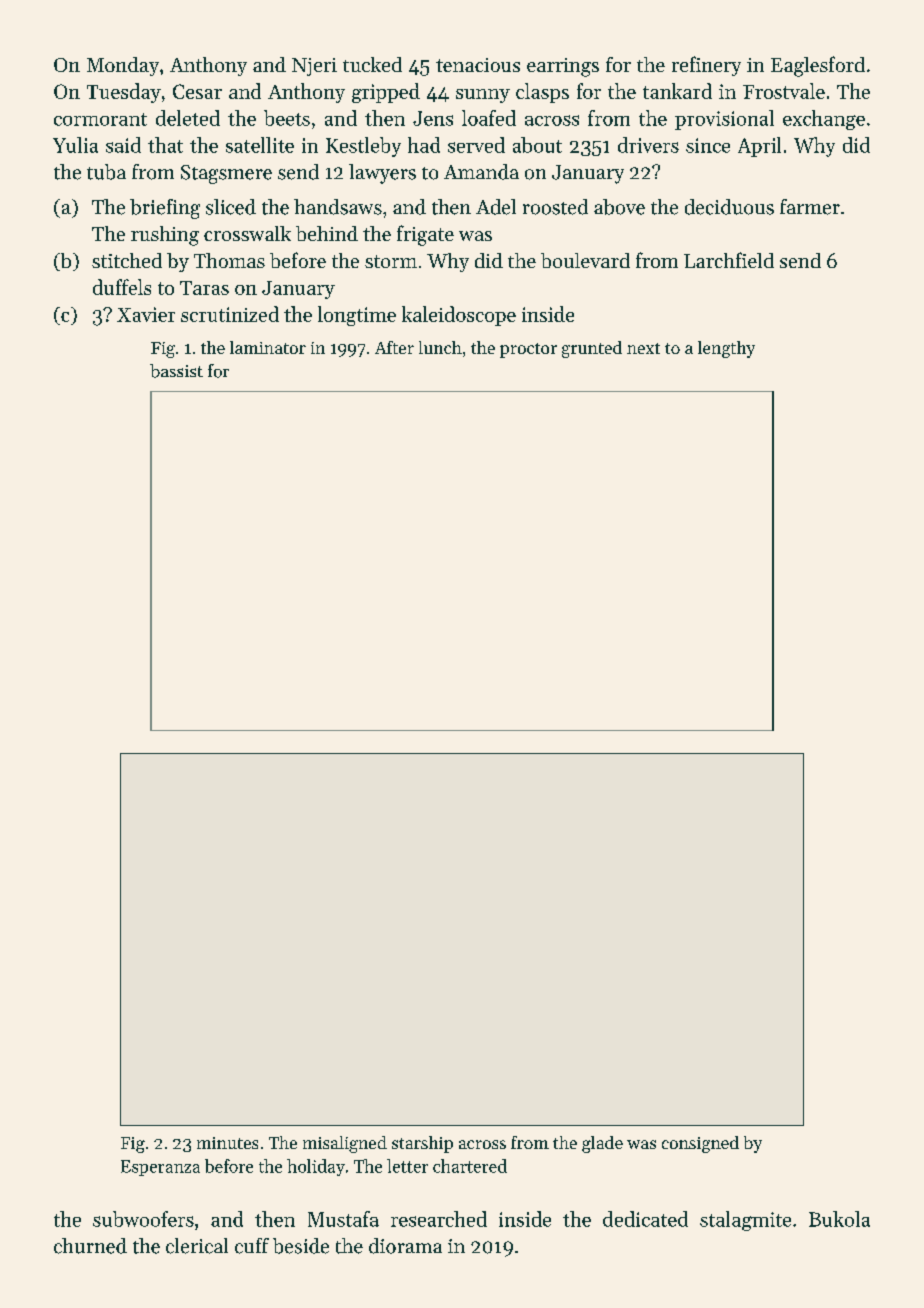  Describe the element at coordinates (227, 1143) in the image. I see `minutes` at that location.
